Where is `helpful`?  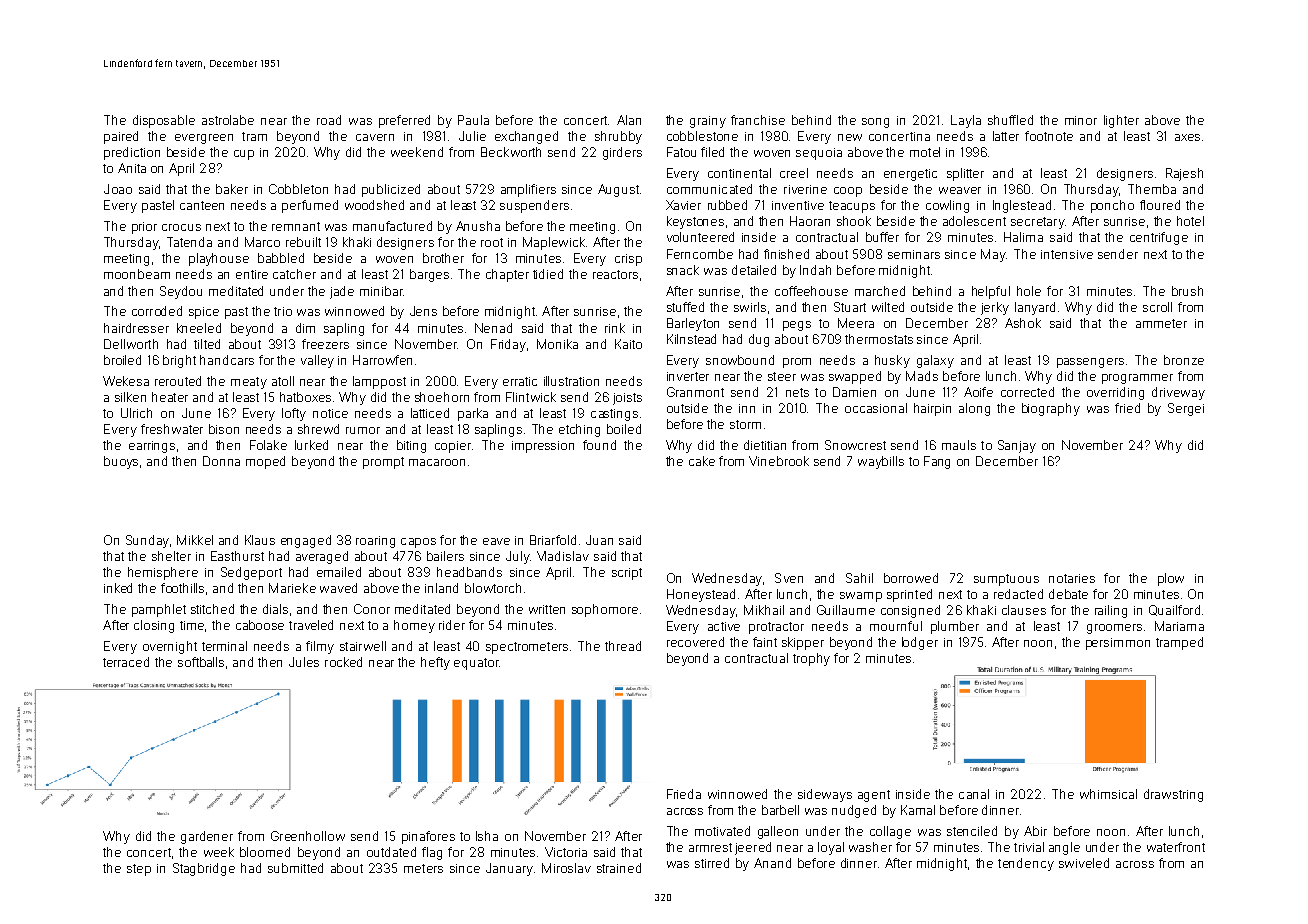
helpful is located at coordinates (991, 292).
